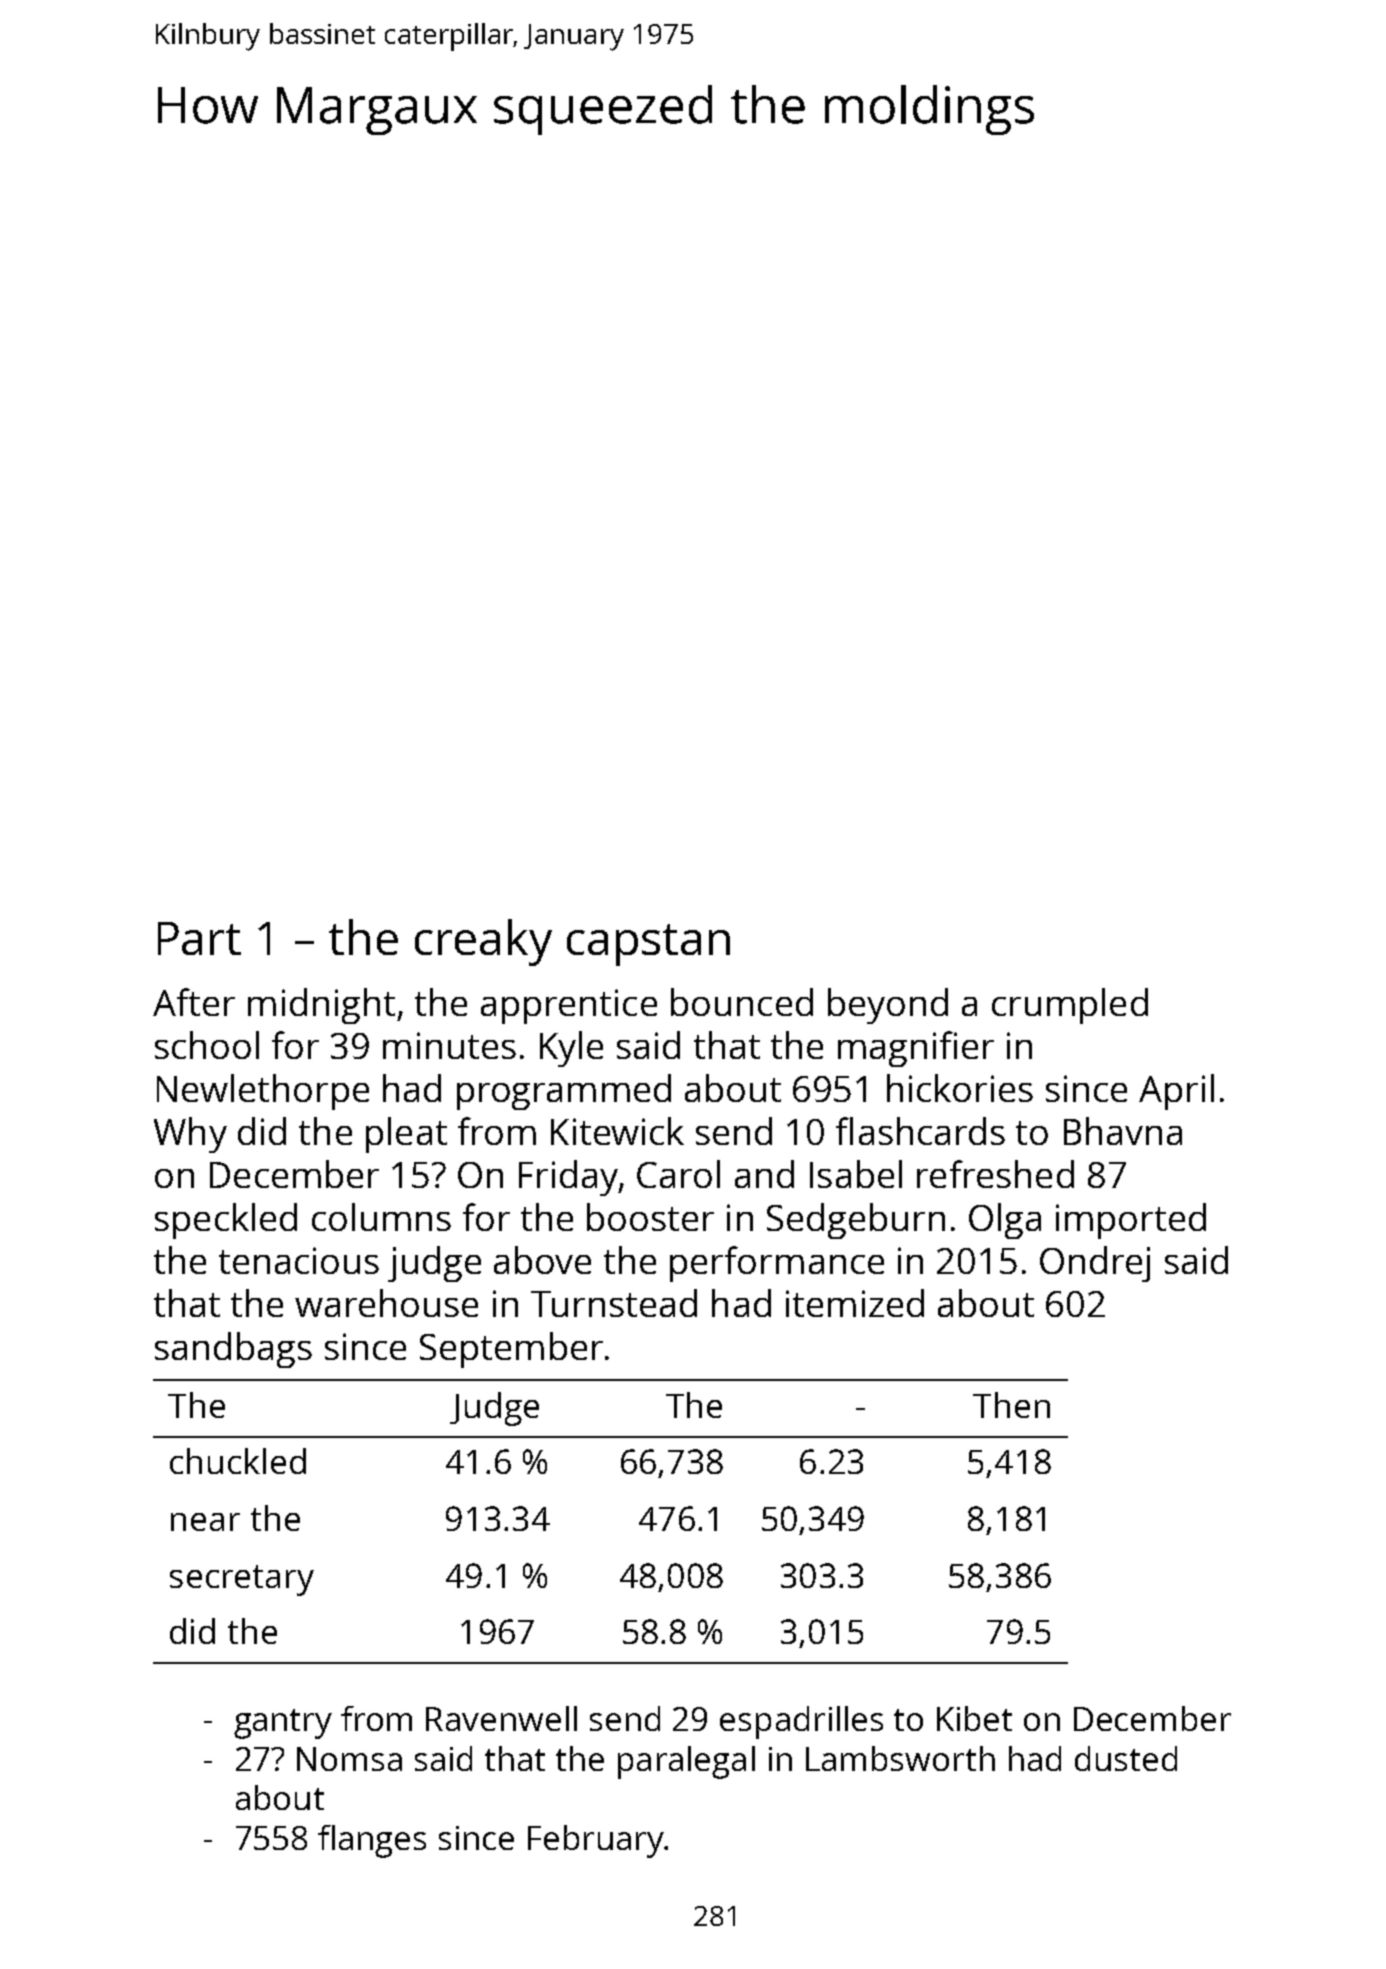 Image resolution: width=1386 pixels, height=1969 pixels. What do you see at coordinates (501, 1718) in the screenshot?
I see `Ravenwell` at bounding box center [501, 1718].
